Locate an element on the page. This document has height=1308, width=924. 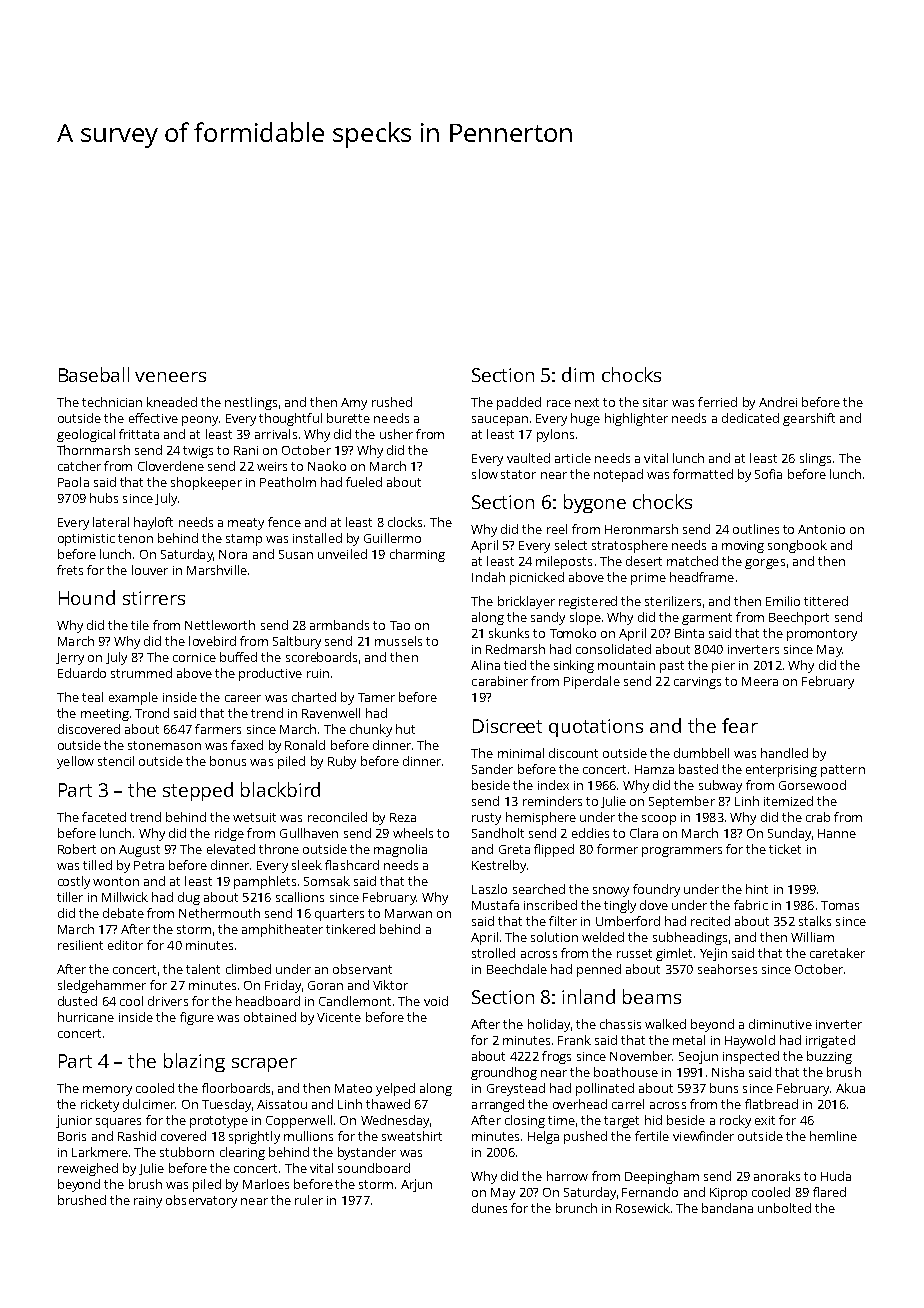
Andrei is located at coordinates (778, 402).
